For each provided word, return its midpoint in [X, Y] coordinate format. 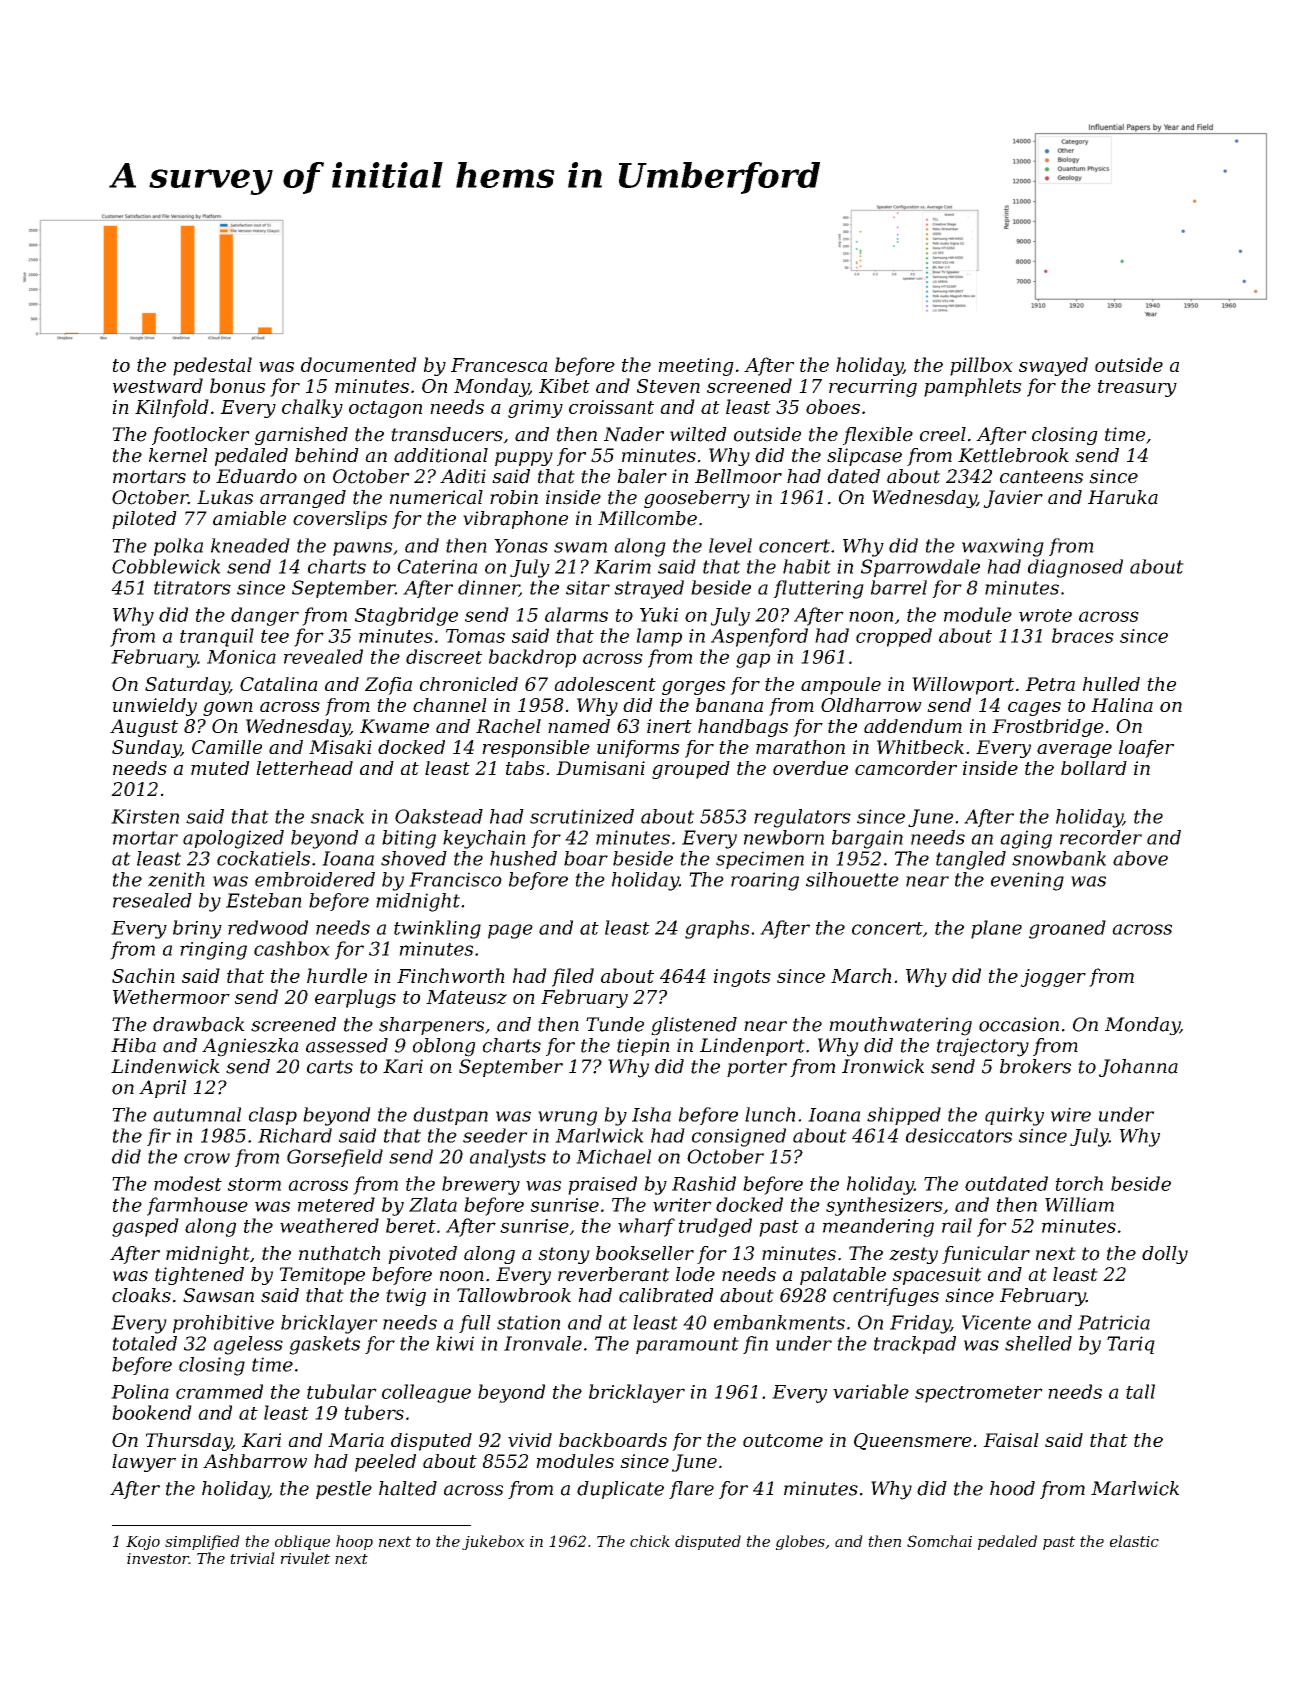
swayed [1053, 366]
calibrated [666, 1295]
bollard [1094, 768]
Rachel [508, 726]
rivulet [305, 1558]
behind [327, 455]
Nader [634, 434]
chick [650, 1541]
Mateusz [466, 997]
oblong [444, 1047]
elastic [1134, 1541]
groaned [1067, 929]
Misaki [340, 747]
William [1079, 1204]
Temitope [322, 1276]
